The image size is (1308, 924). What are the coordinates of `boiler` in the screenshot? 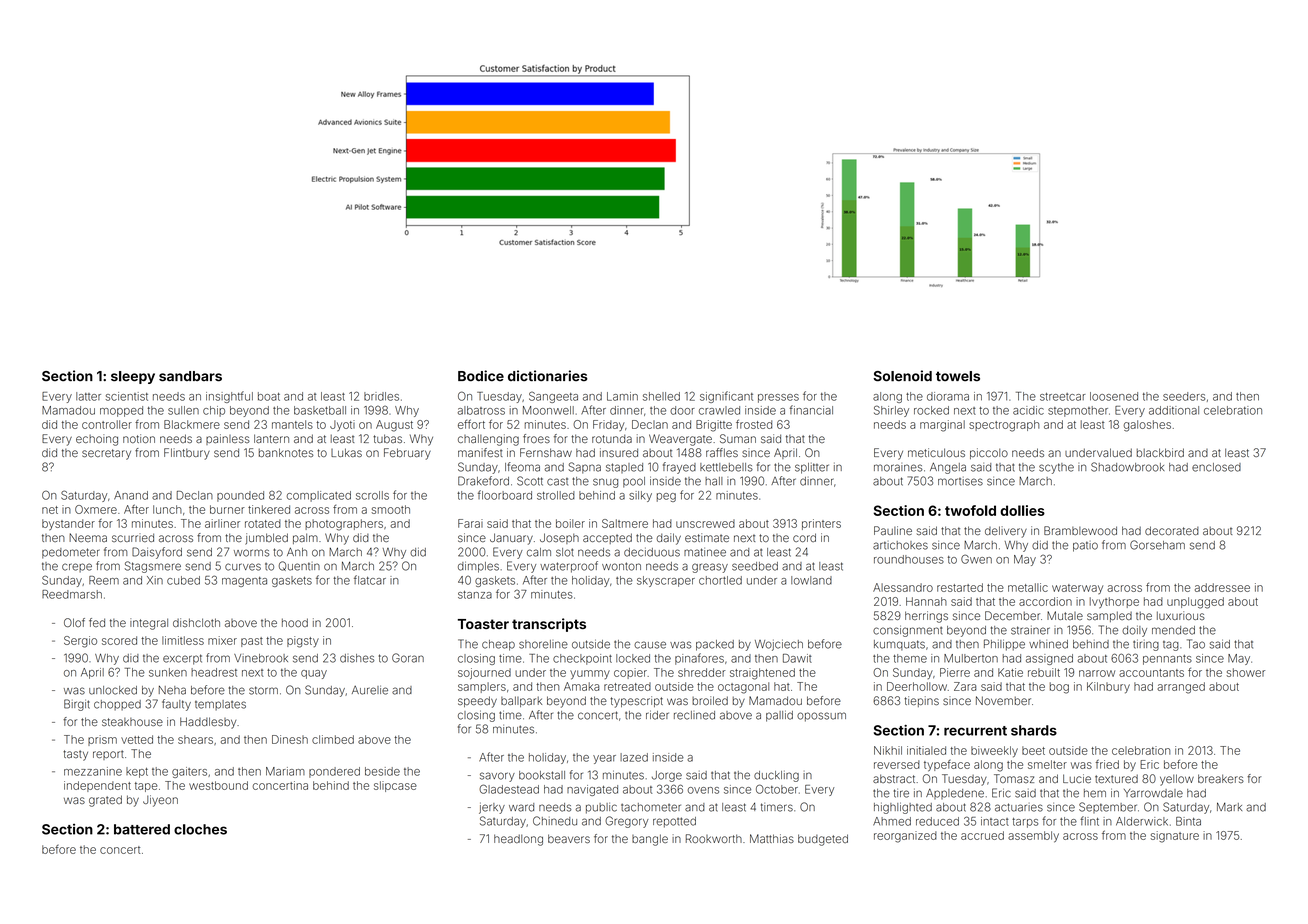 It's located at (570, 523).
